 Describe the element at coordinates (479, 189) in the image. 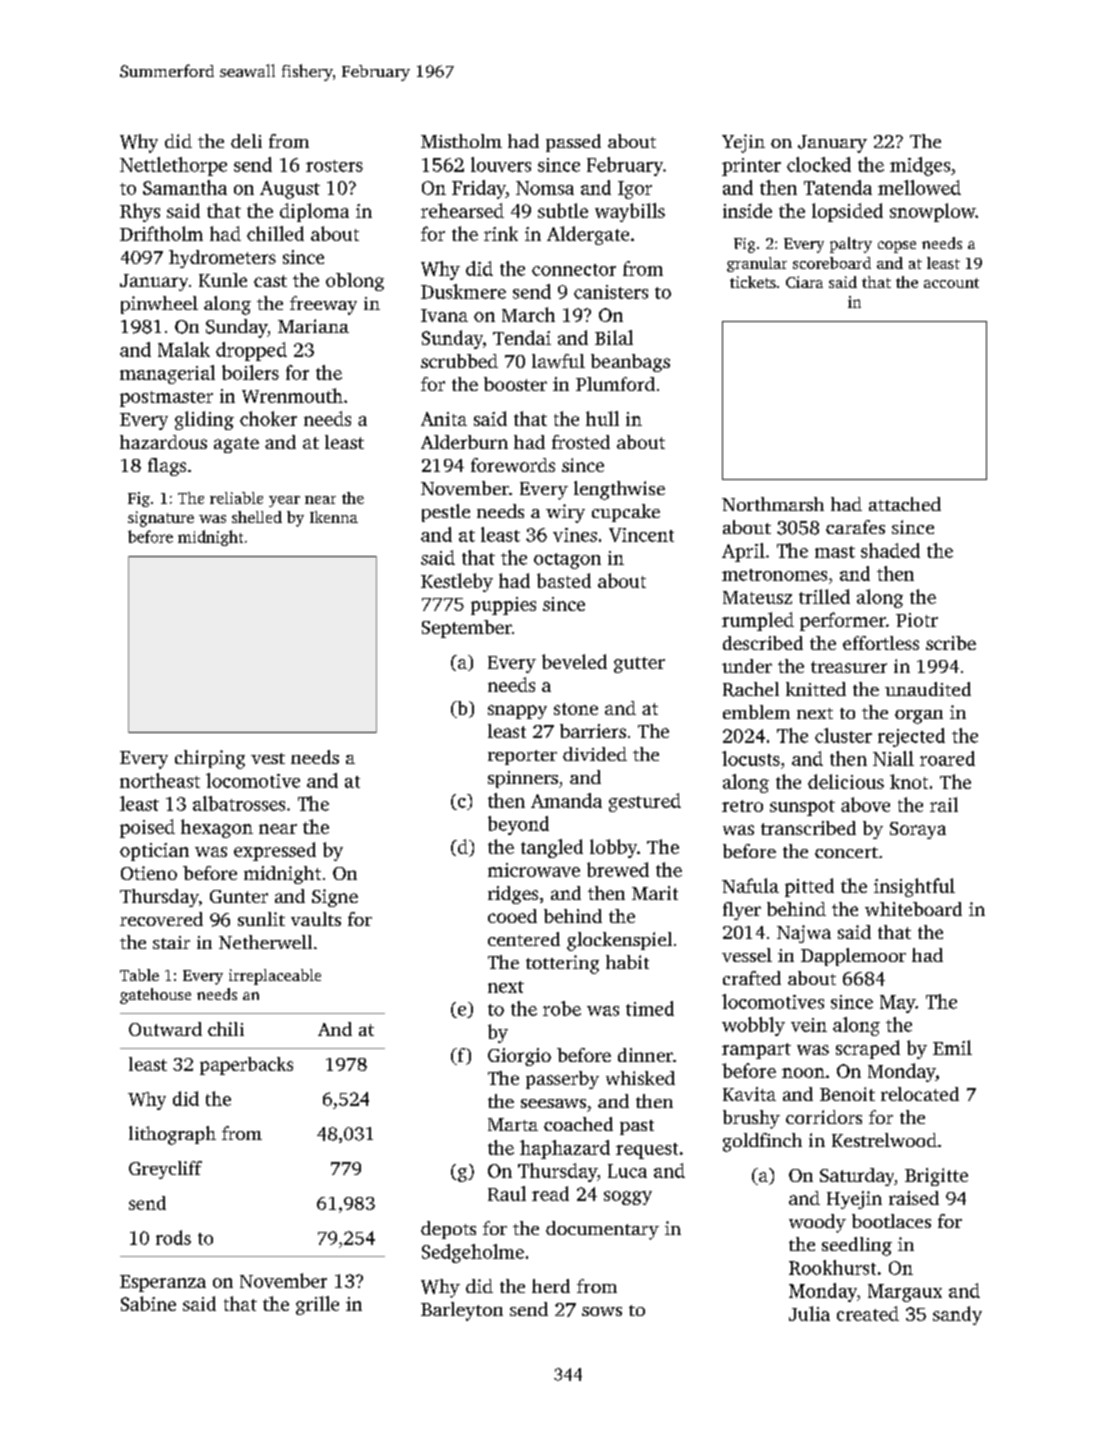

I see `Friday` at that location.
